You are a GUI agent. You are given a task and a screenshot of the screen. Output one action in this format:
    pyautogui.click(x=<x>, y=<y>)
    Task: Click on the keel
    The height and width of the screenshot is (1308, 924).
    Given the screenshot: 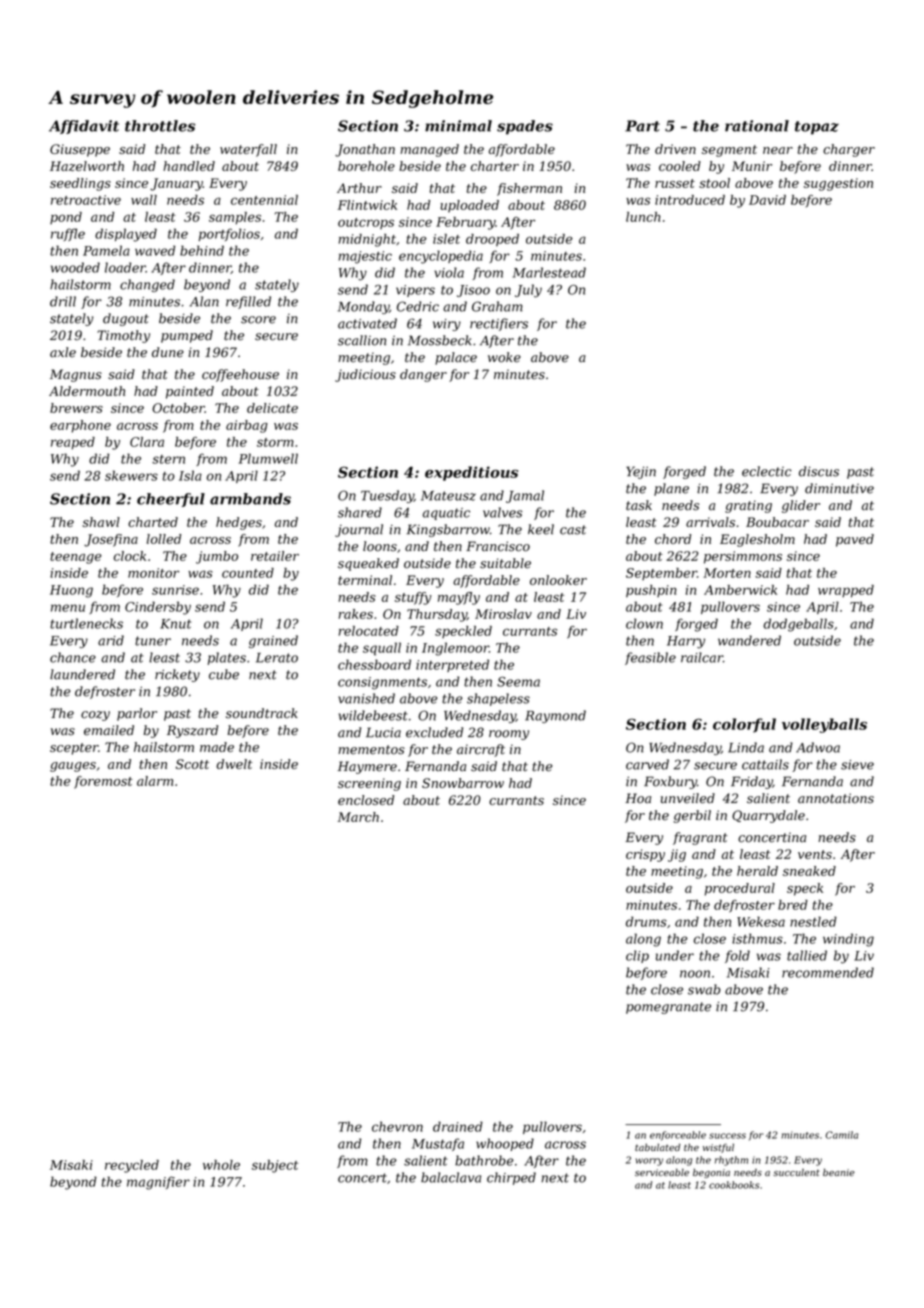 What is the action you would take?
    pyautogui.click(x=541, y=529)
